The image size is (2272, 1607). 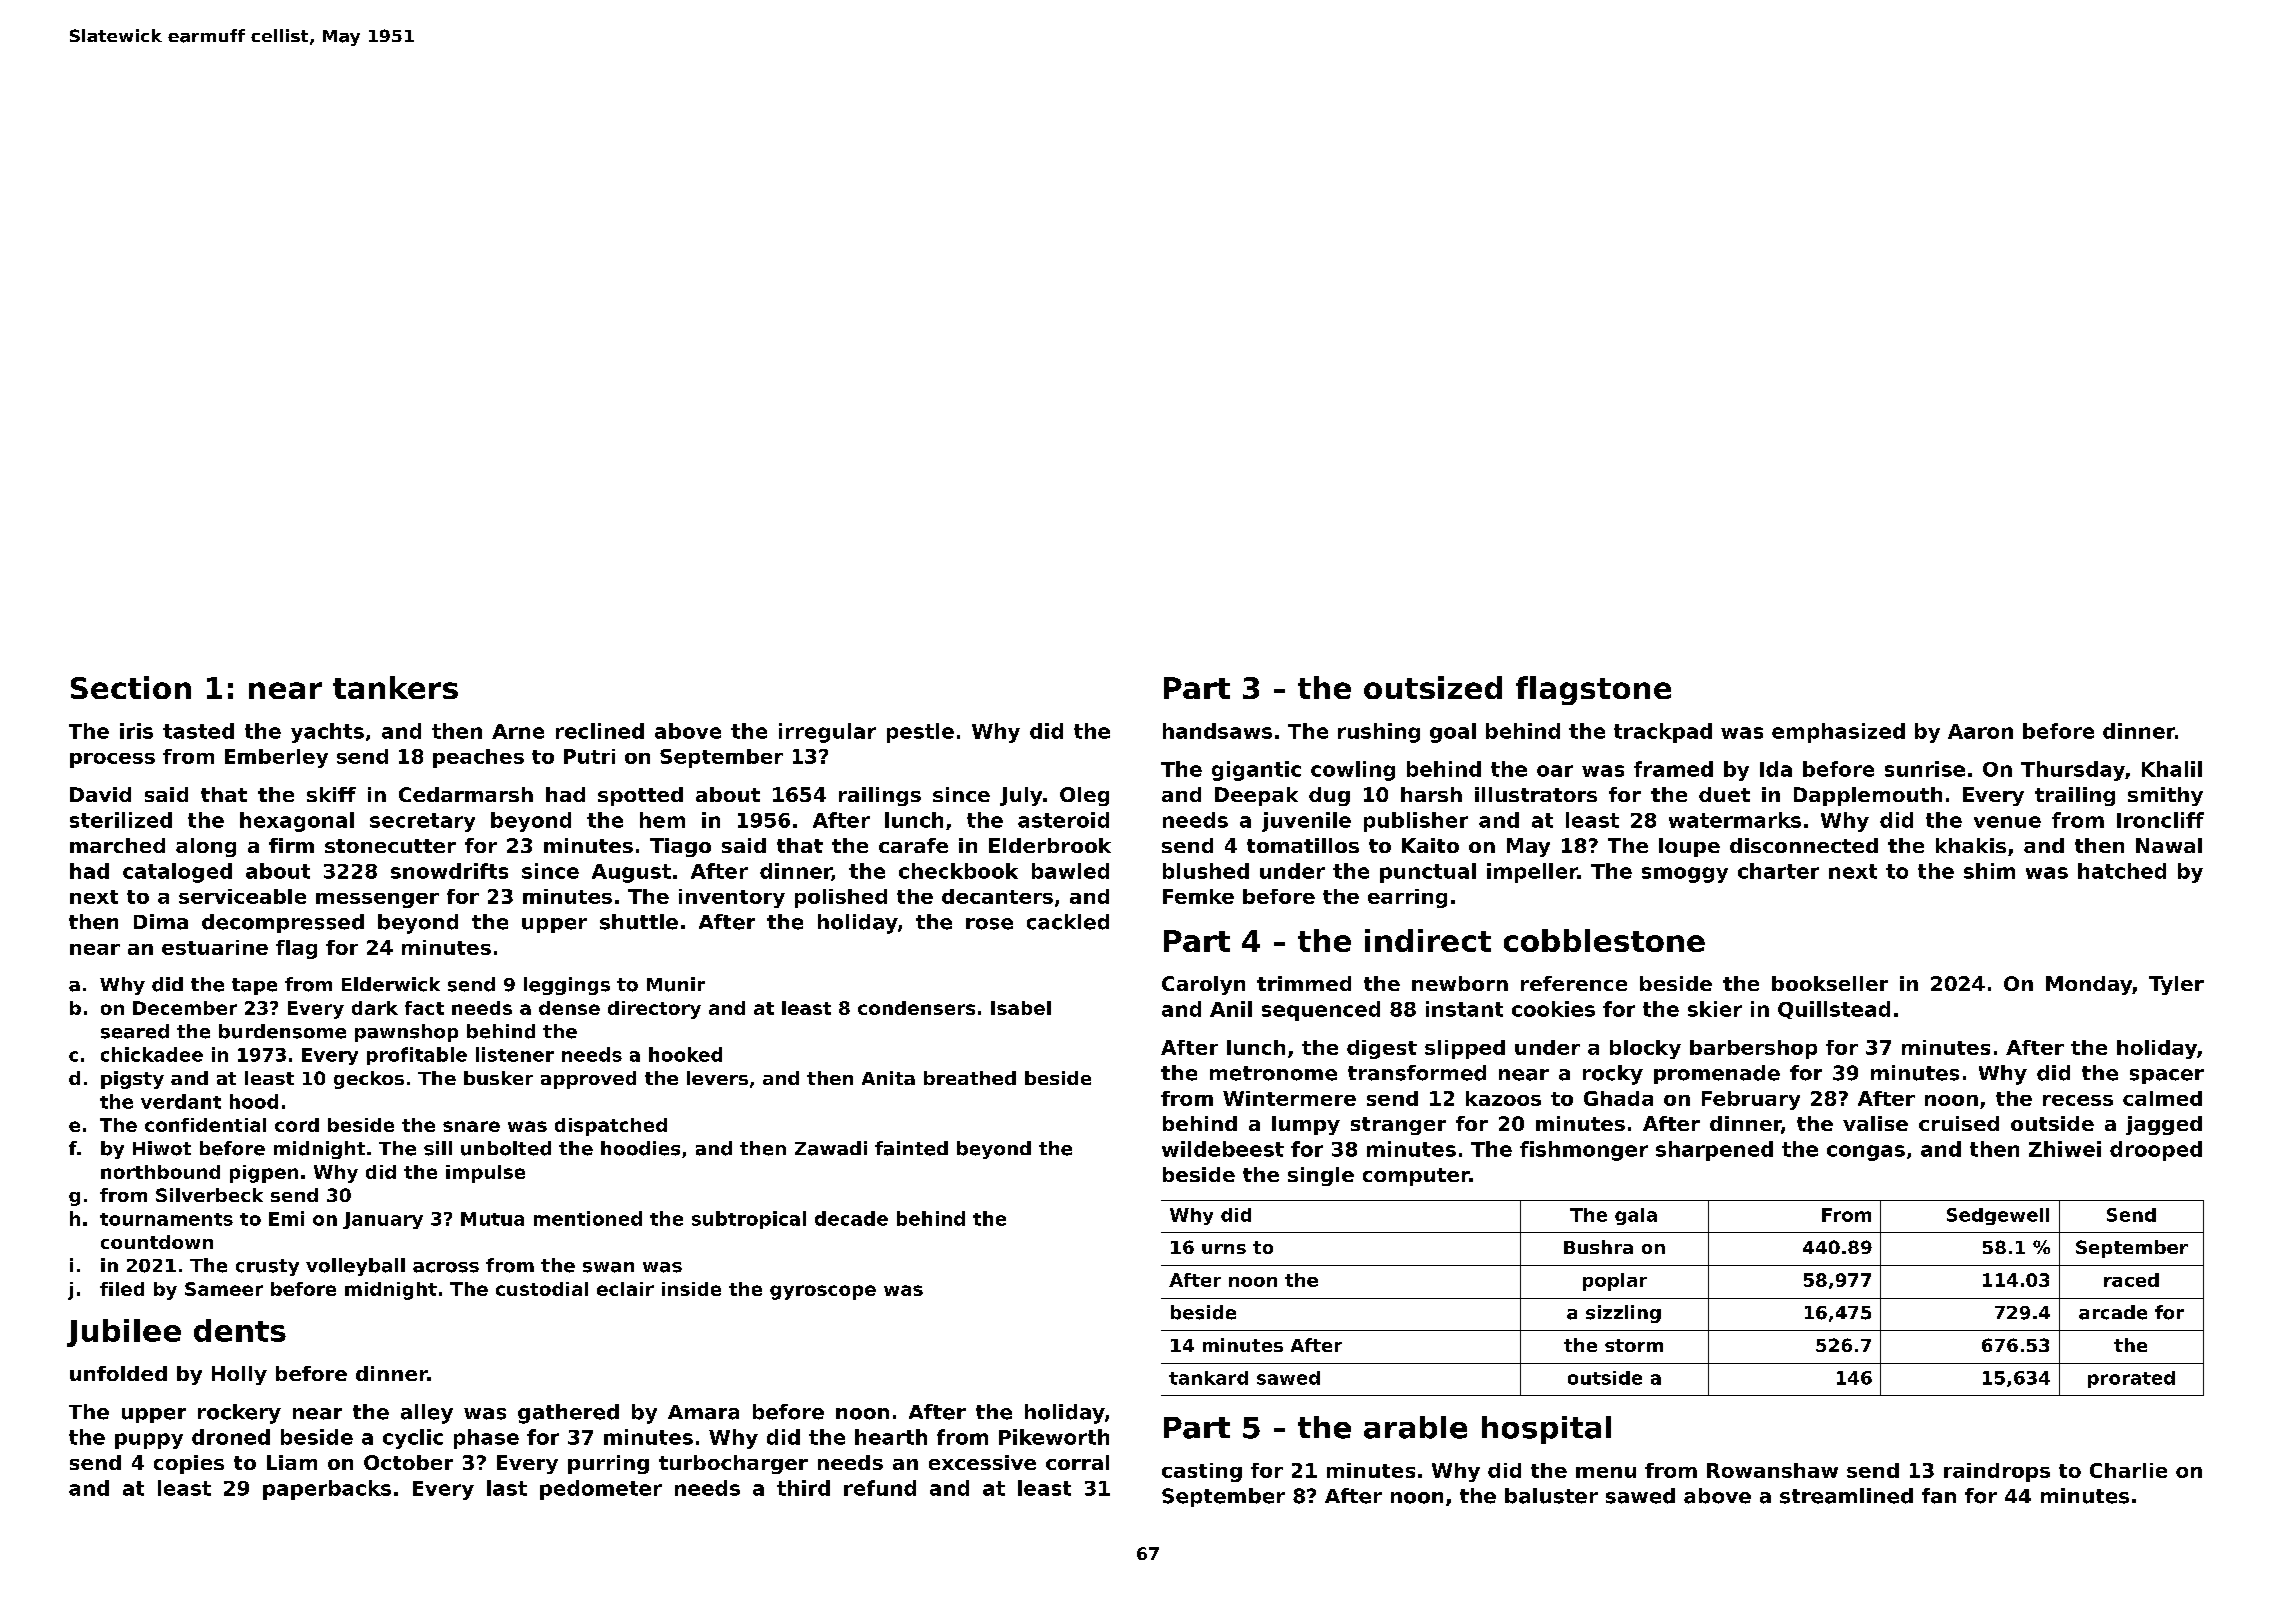 I want to click on tankers, so click(x=395, y=687).
